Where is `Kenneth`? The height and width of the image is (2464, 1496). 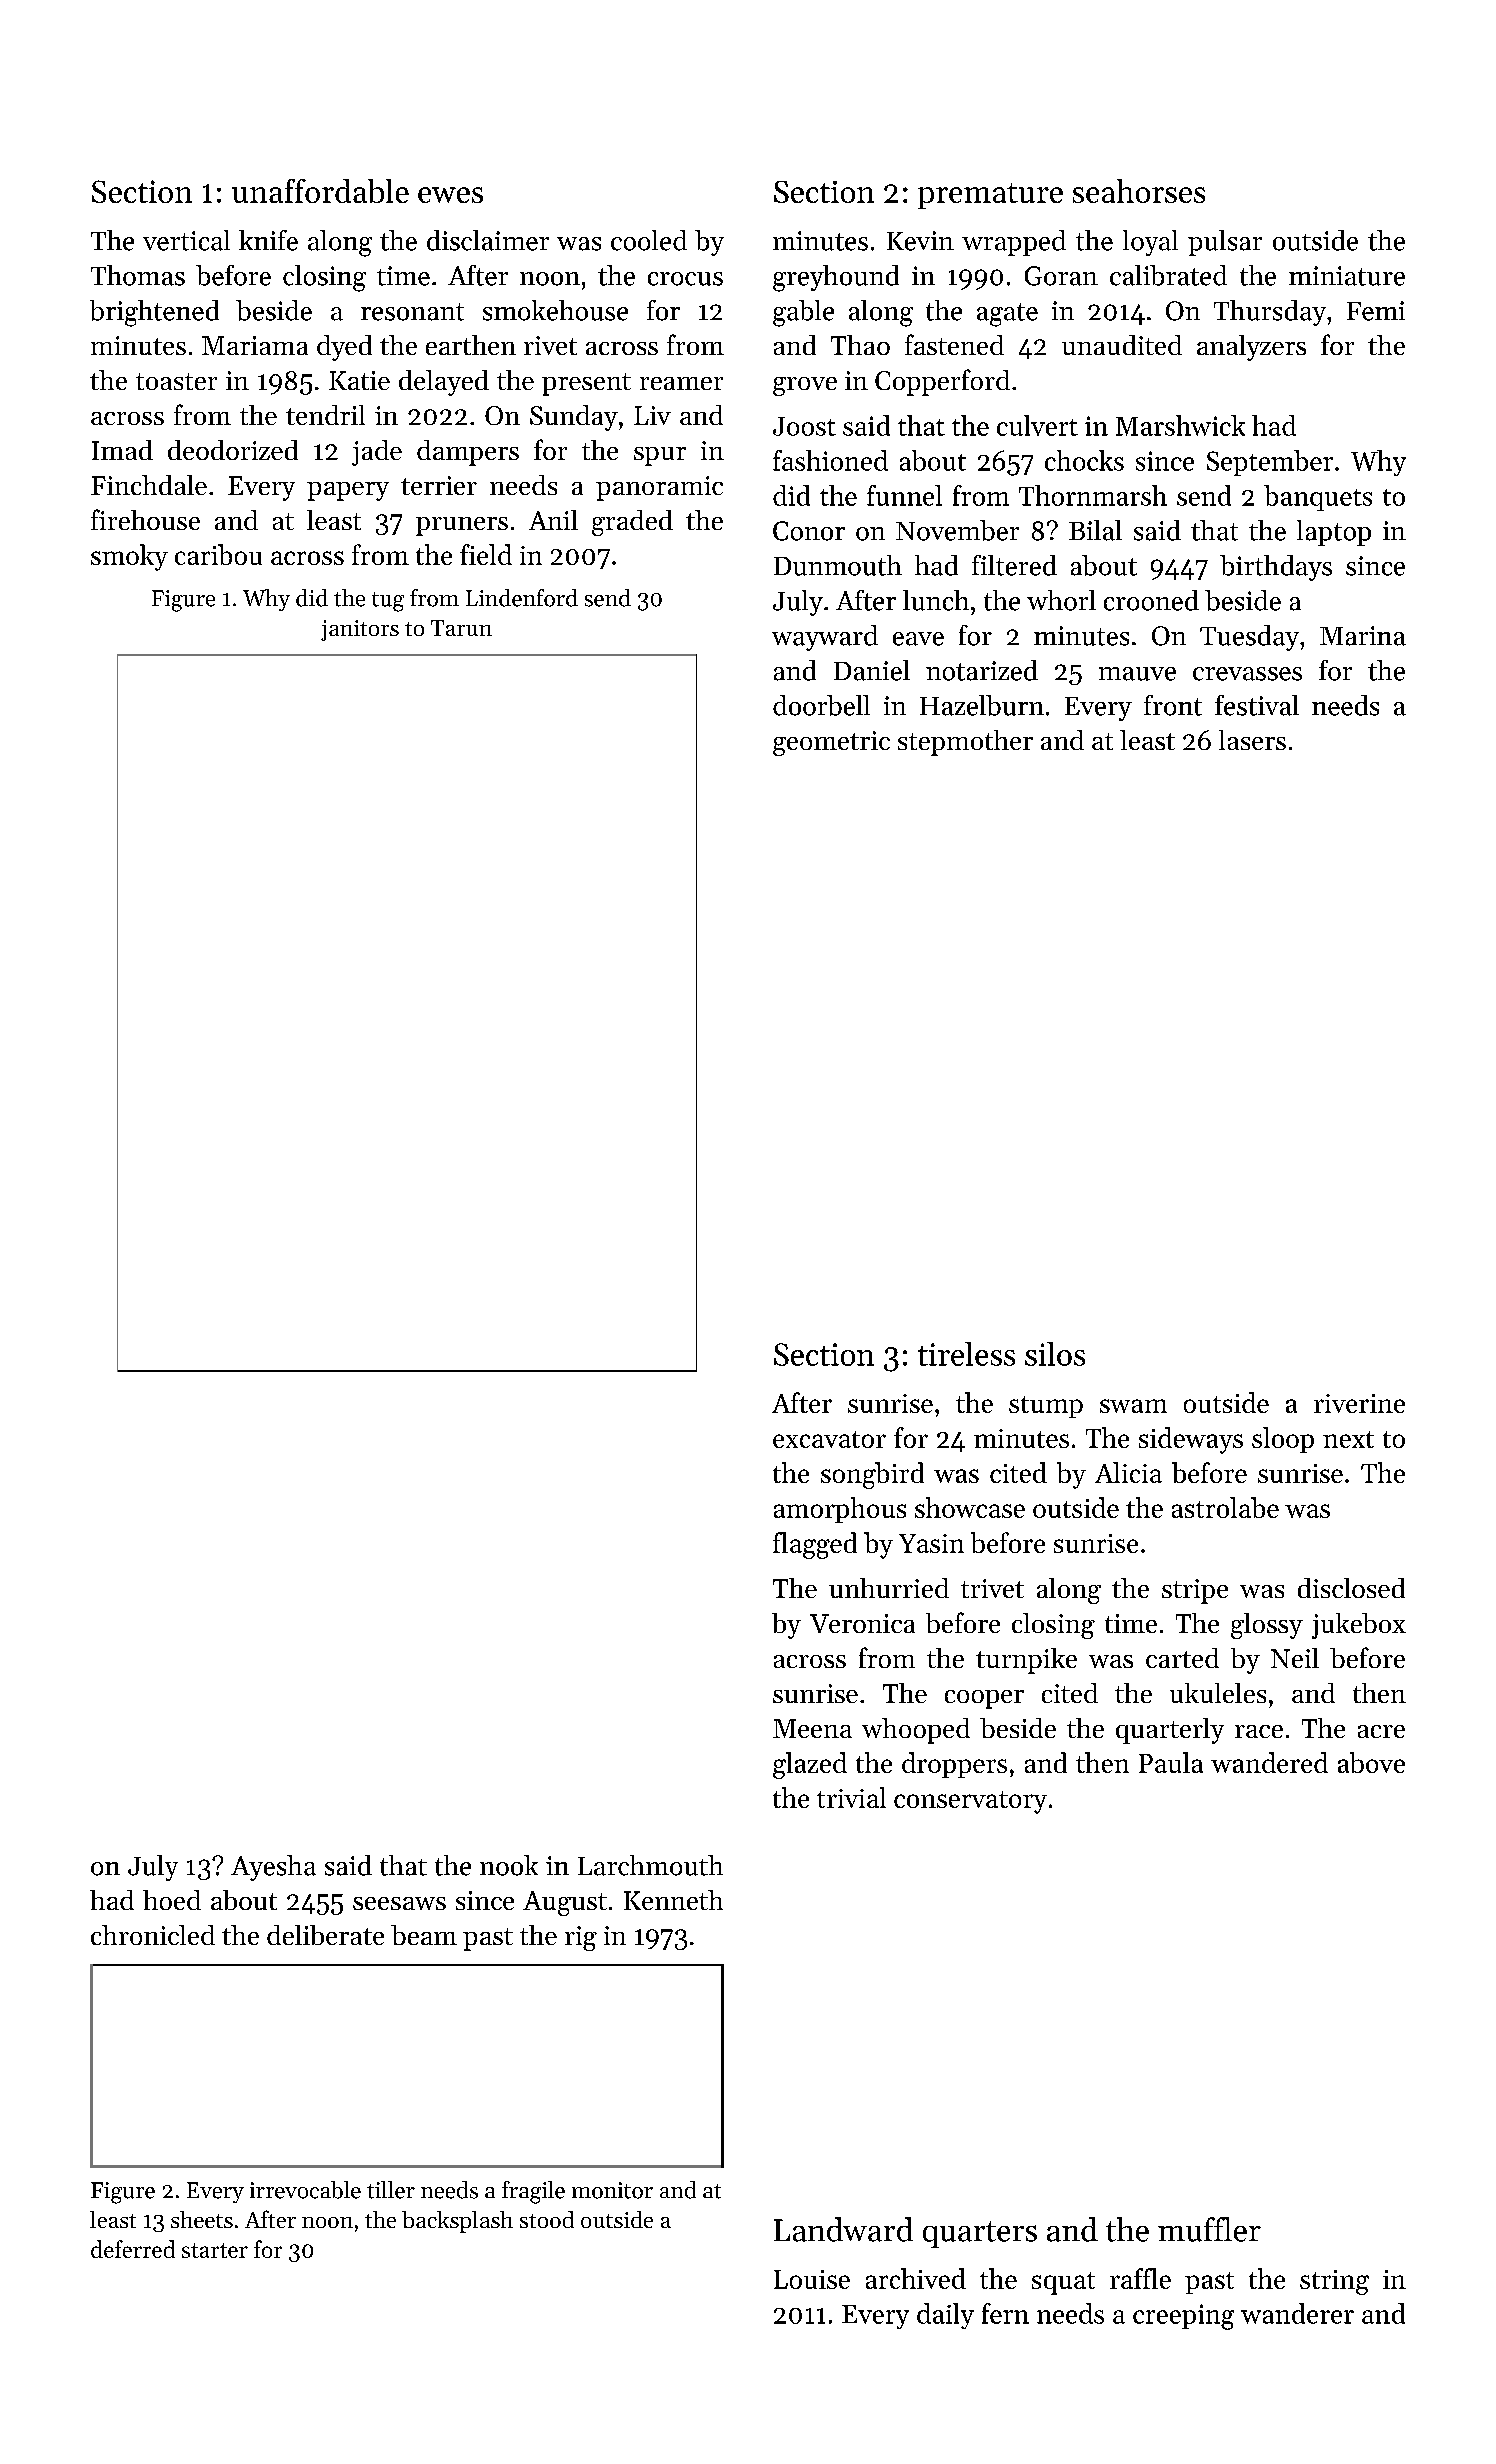
Kenneth is located at coordinates (673, 1900).
